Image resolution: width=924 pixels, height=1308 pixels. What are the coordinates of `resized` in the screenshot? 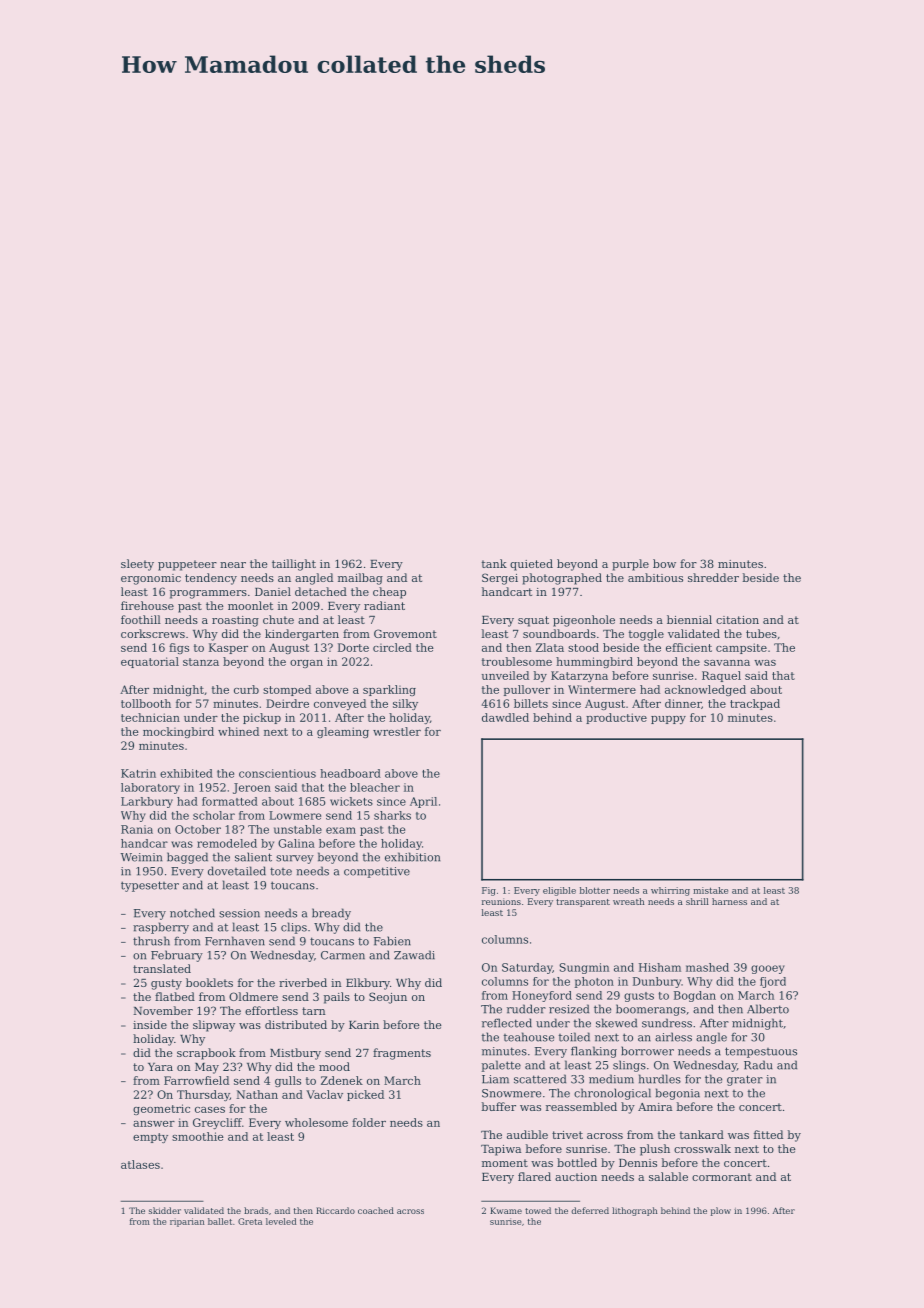 It's located at (569, 1009).
